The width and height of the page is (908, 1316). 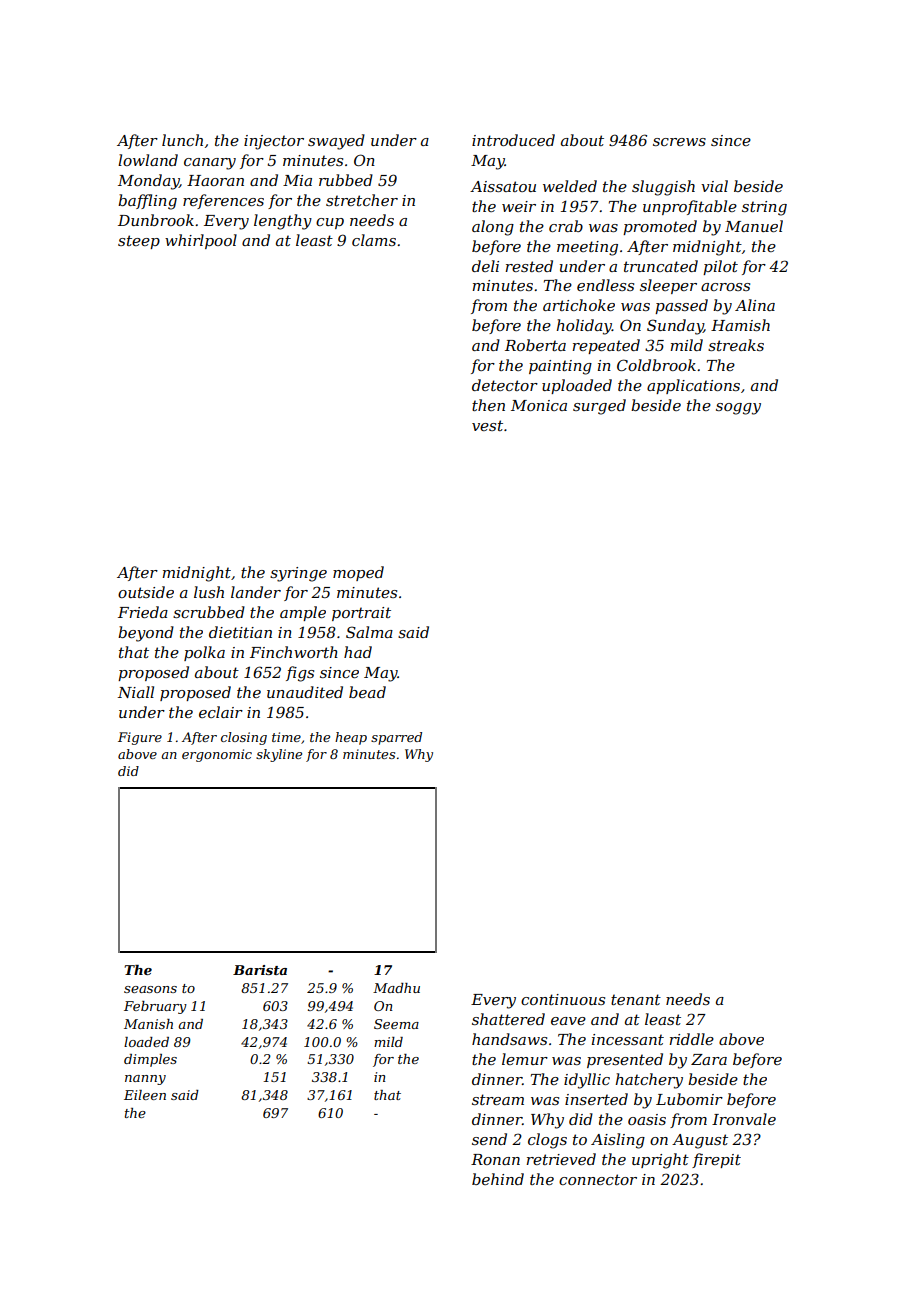 What do you see at coordinates (358, 573) in the page?
I see `moped` at bounding box center [358, 573].
